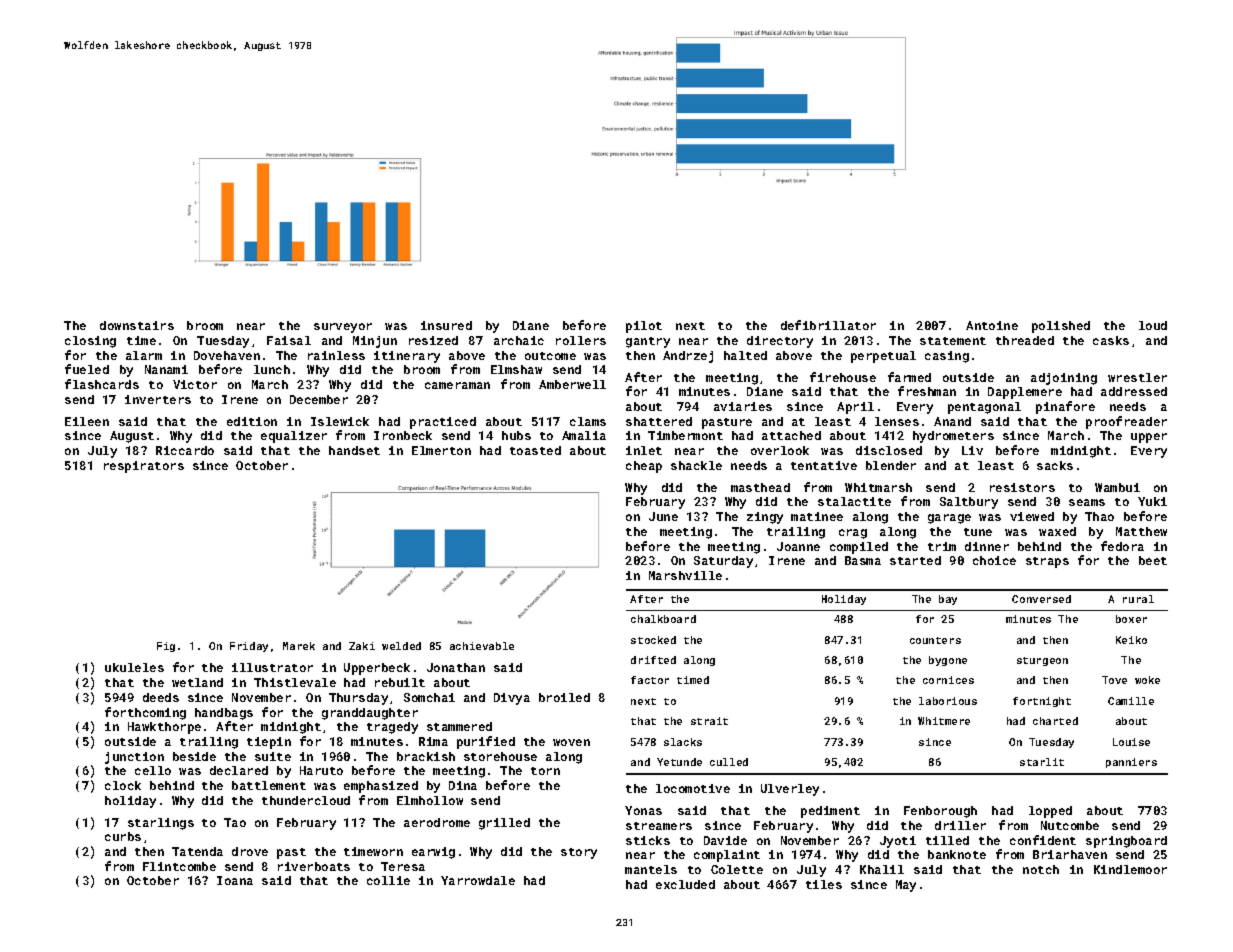  What do you see at coordinates (1131, 640) in the document?
I see `Keiko` at bounding box center [1131, 640].
